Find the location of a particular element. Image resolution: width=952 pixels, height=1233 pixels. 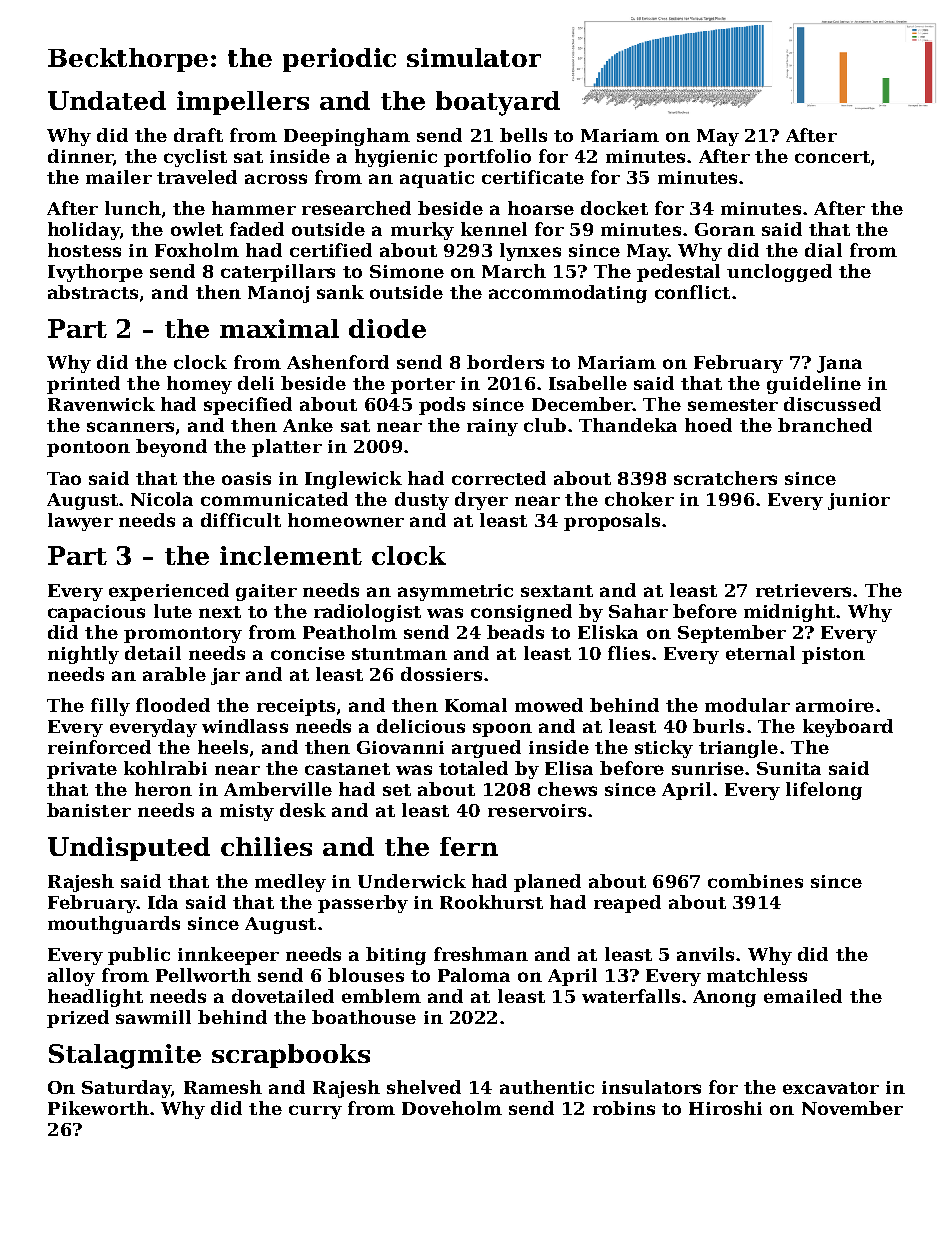

boatyard is located at coordinates (498, 103).
